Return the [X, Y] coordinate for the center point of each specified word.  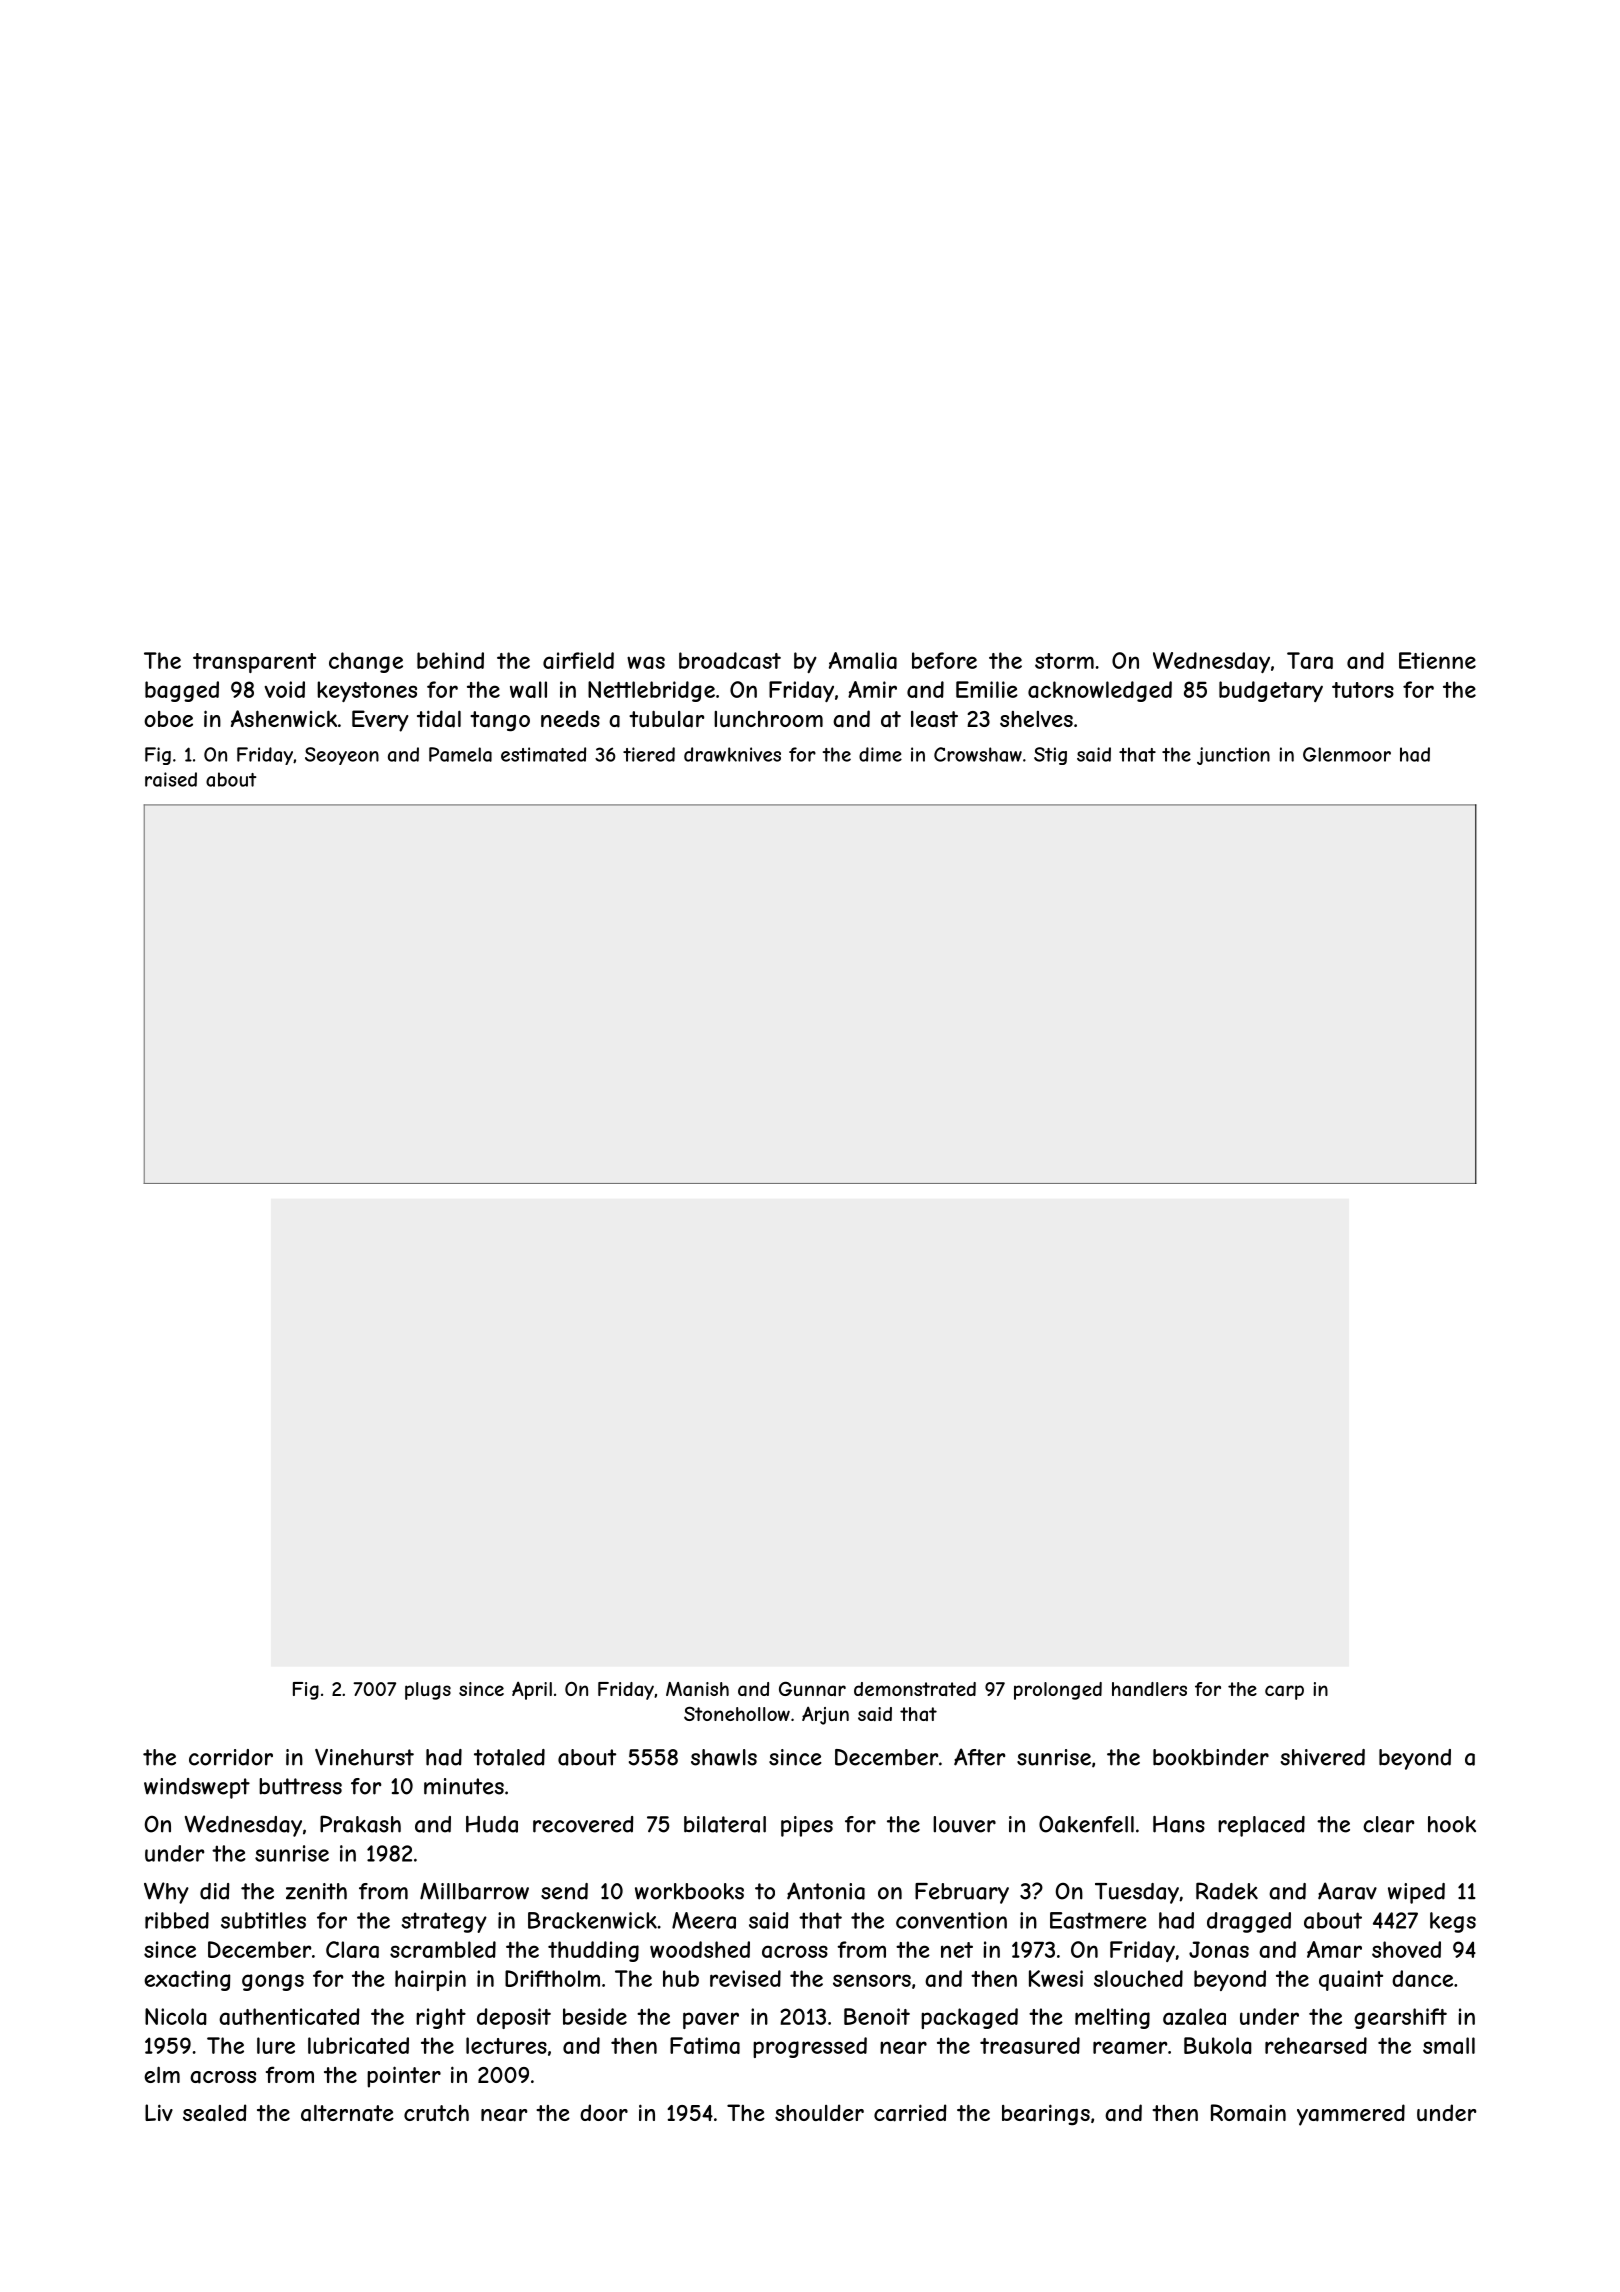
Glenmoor [1347, 754]
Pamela [460, 754]
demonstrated [915, 1689]
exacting [187, 1980]
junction [1233, 756]
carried [910, 2113]
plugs [428, 1691]
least [934, 719]
